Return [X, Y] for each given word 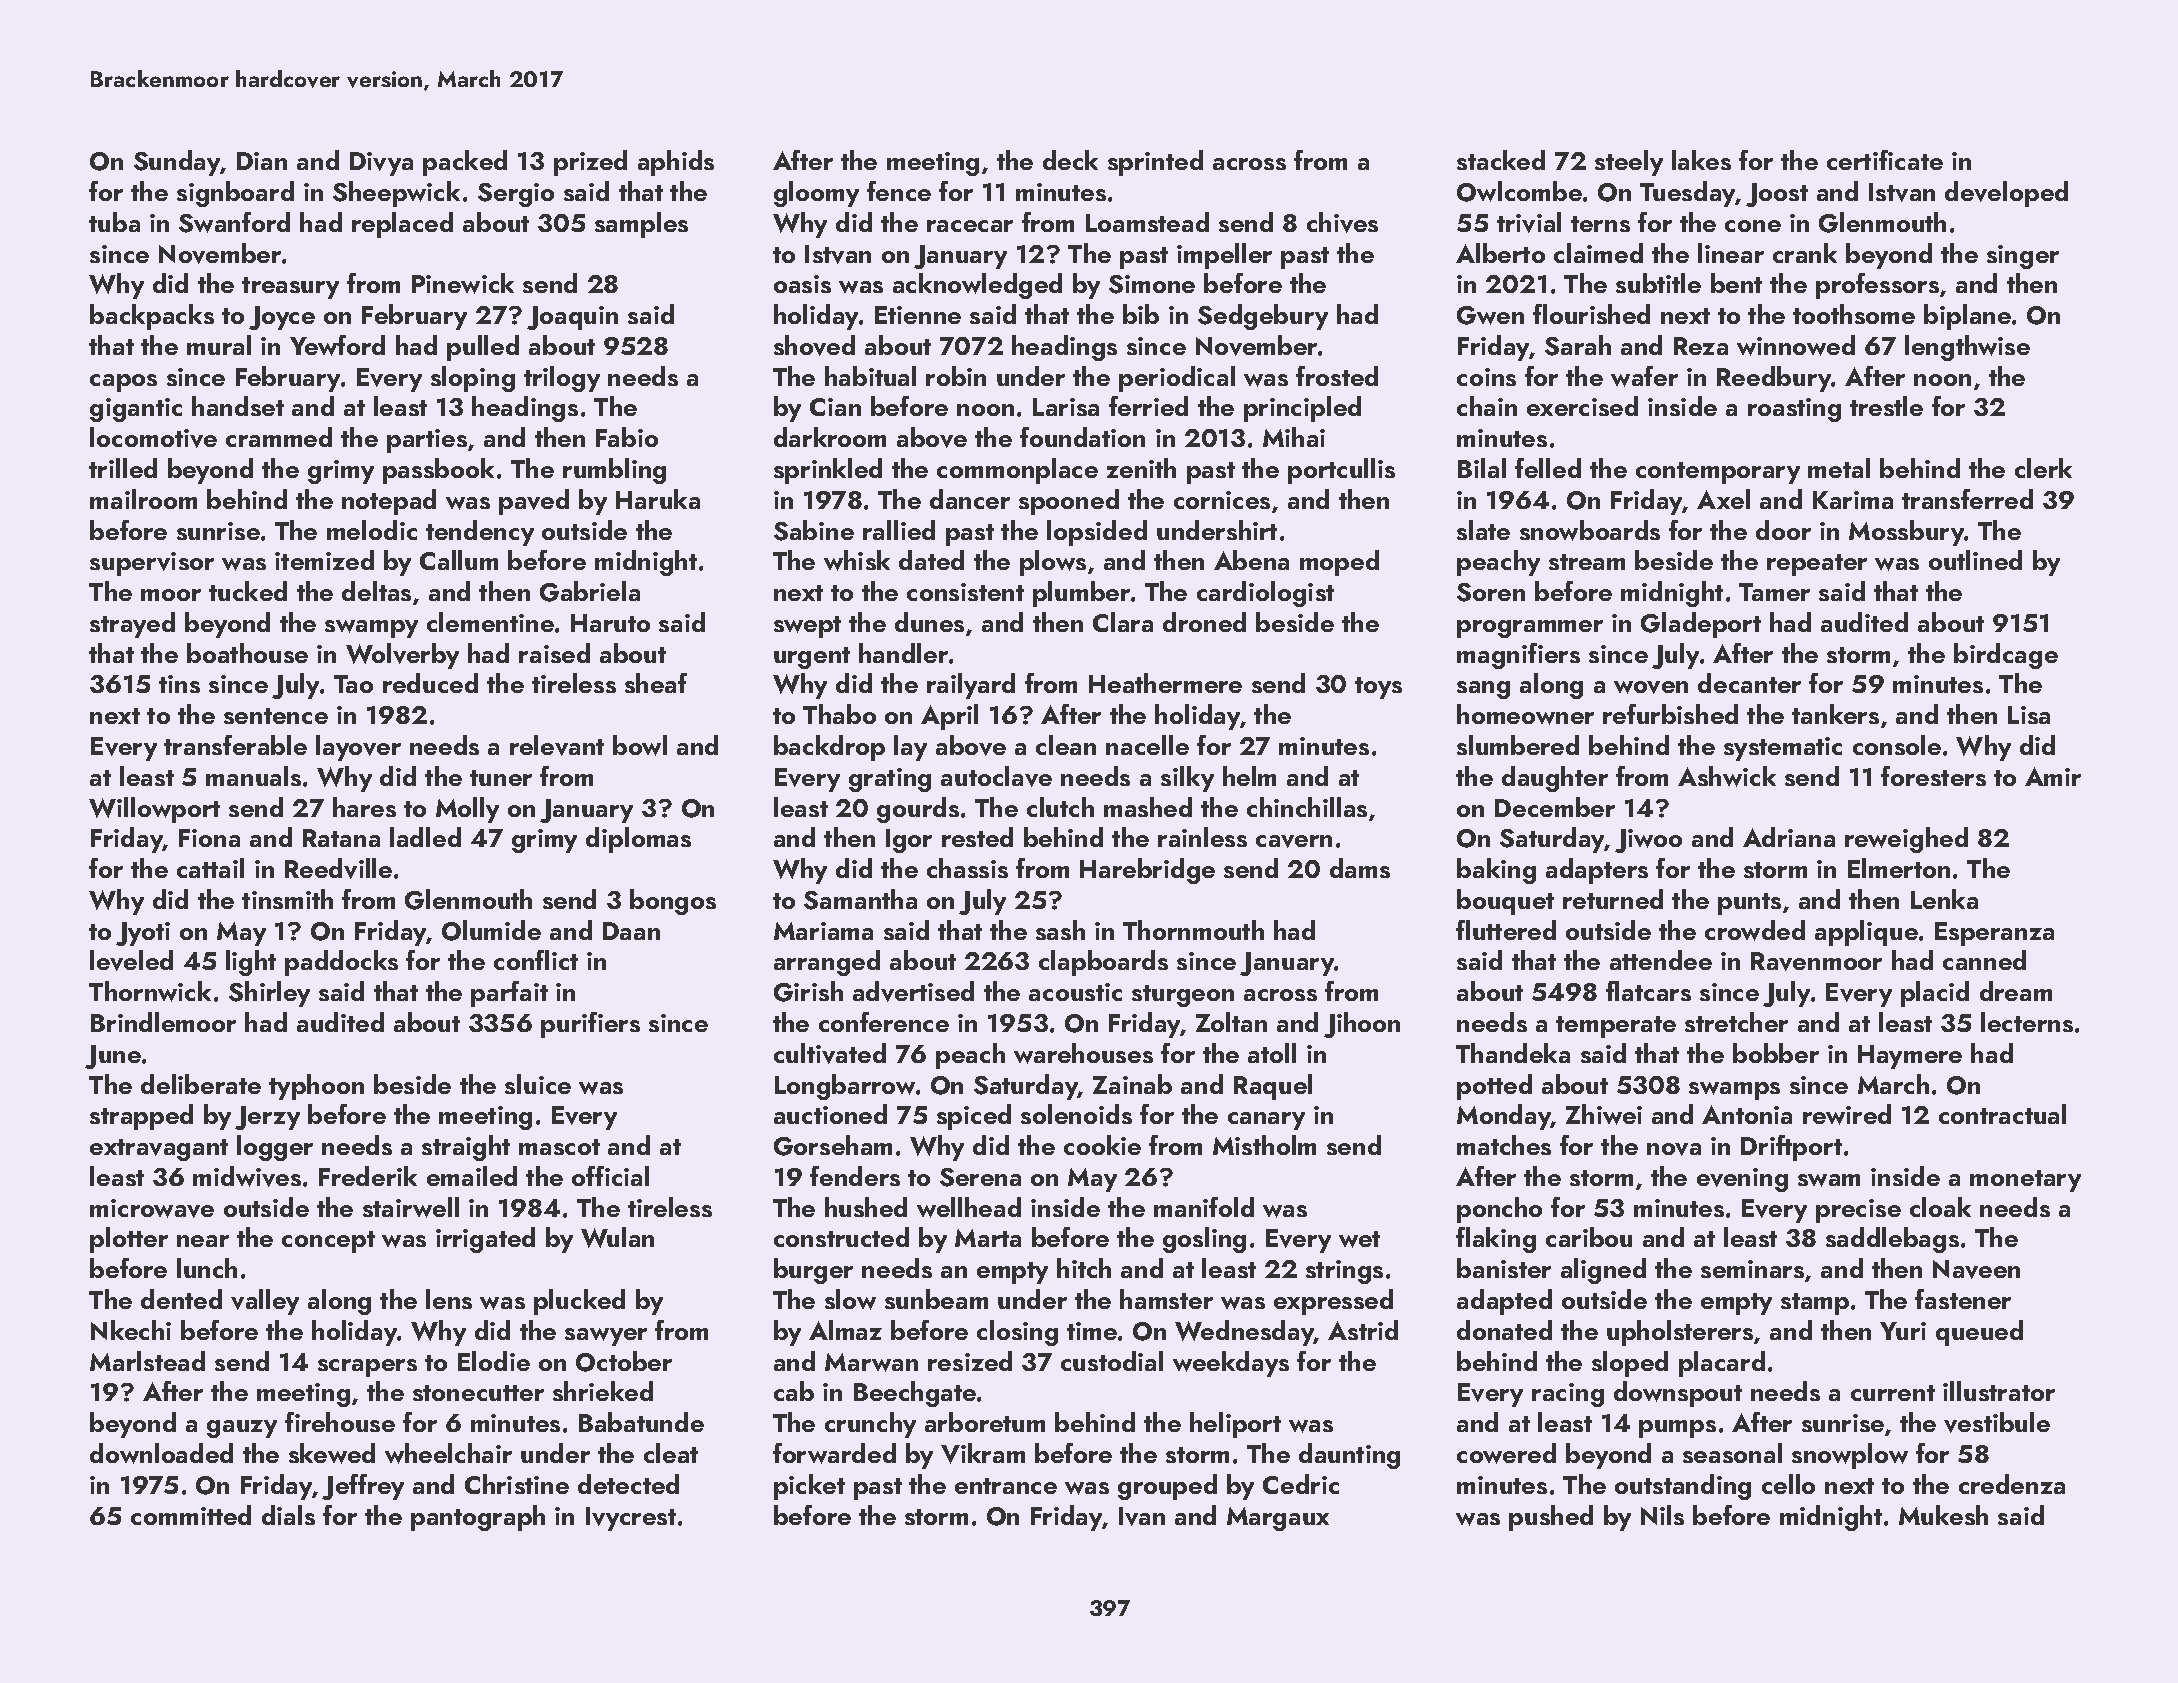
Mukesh [1943, 1515]
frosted [1337, 376]
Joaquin [572, 318]
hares [364, 807]
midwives [247, 1176]
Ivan [1142, 1516]
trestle [1886, 406]
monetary [2025, 1181]
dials [288, 1515]
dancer [970, 499]
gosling [1204, 1240]
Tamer [1774, 592]
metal [1839, 468]
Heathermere [1165, 683]
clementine [490, 622]
